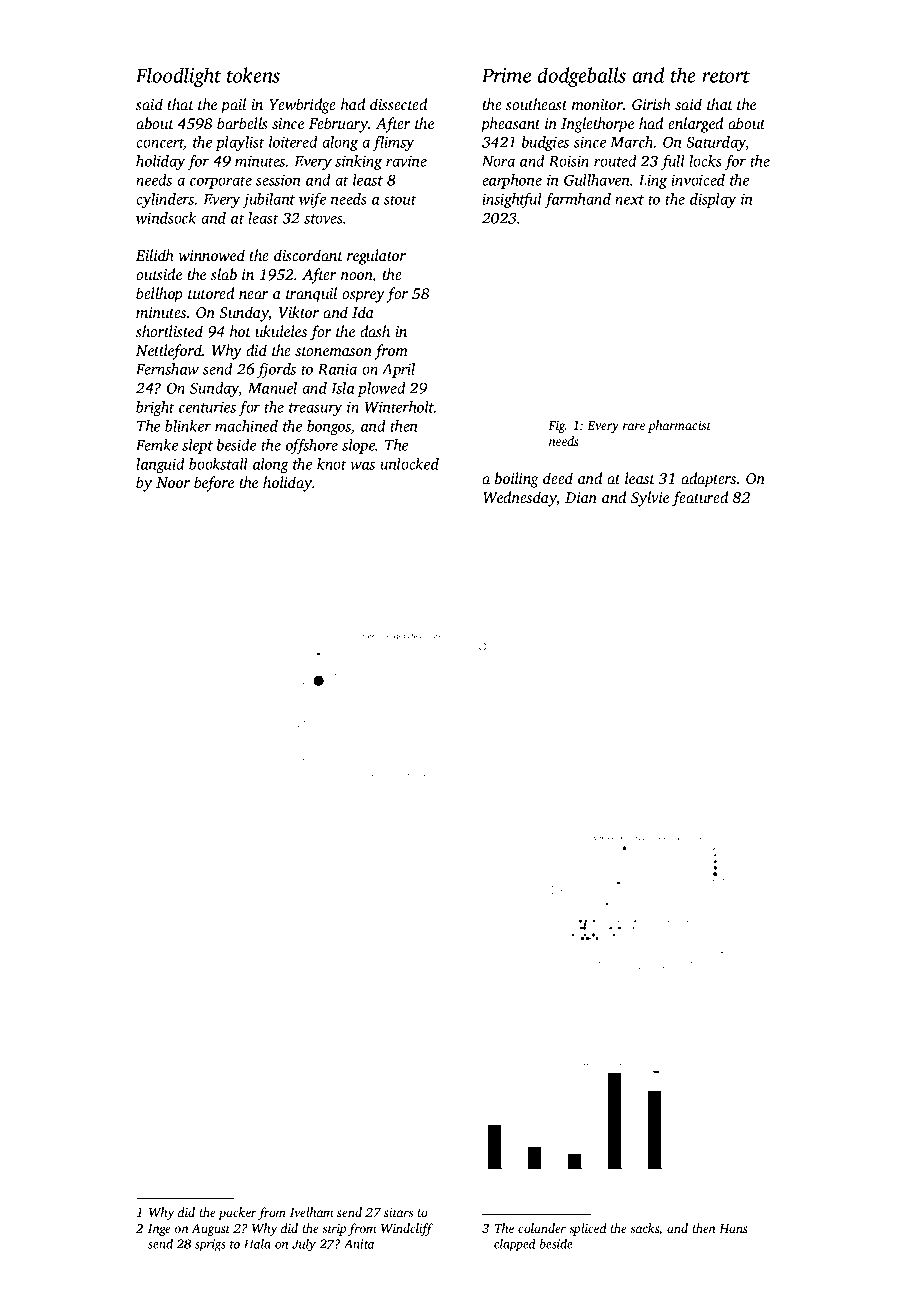  What do you see at coordinates (581, 497) in the screenshot?
I see `Dian` at bounding box center [581, 497].
